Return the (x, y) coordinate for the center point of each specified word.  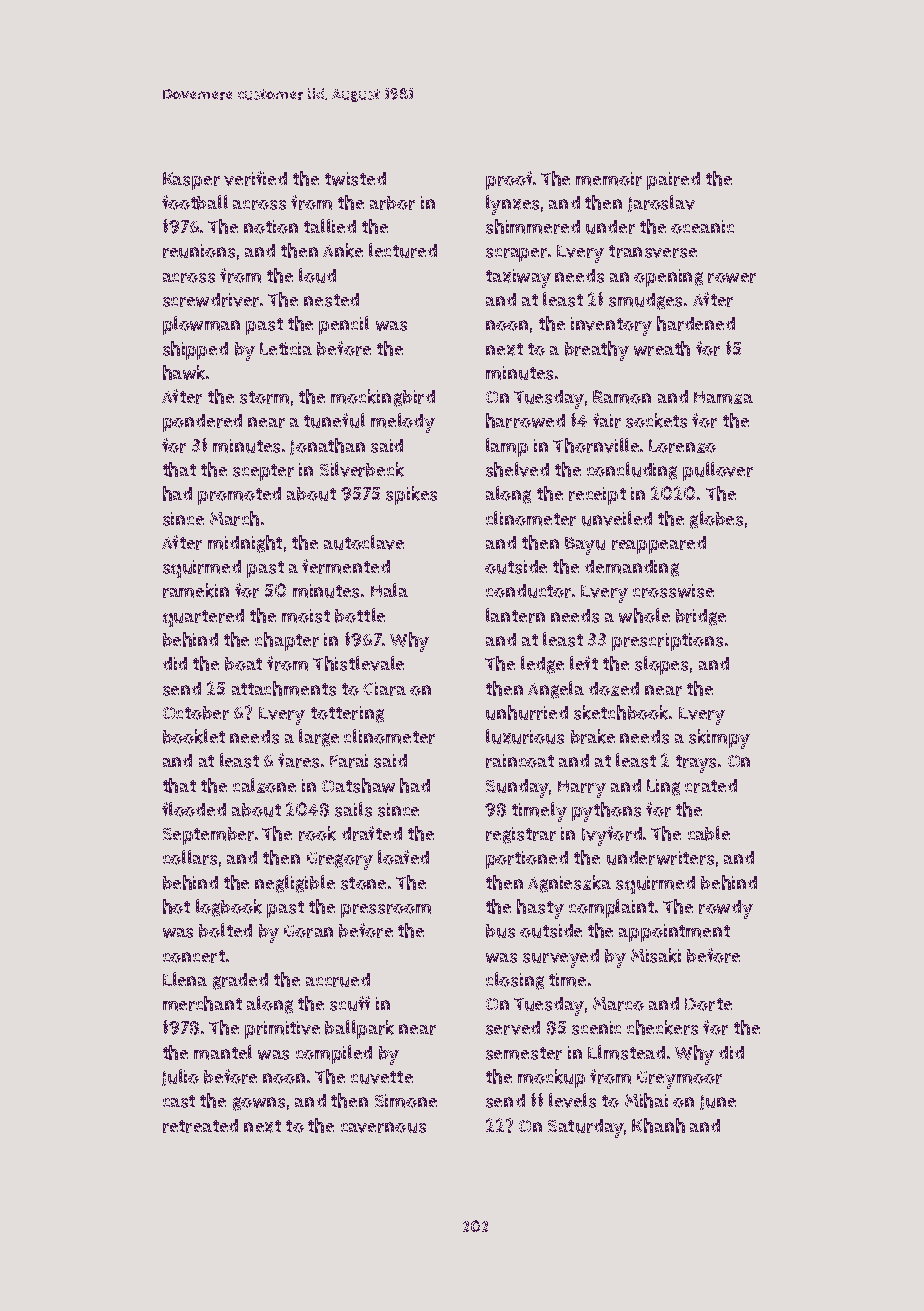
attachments (284, 688)
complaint (611, 908)
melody (403, 423)
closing (515, 981)
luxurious (525, 736)
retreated (200, 1126)
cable (709, 833)
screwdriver (211, 300)
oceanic (702, 227)
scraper (516, 255)
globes (716, 520)
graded (240, 981)
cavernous (383, 1127)
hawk (184, 372)
